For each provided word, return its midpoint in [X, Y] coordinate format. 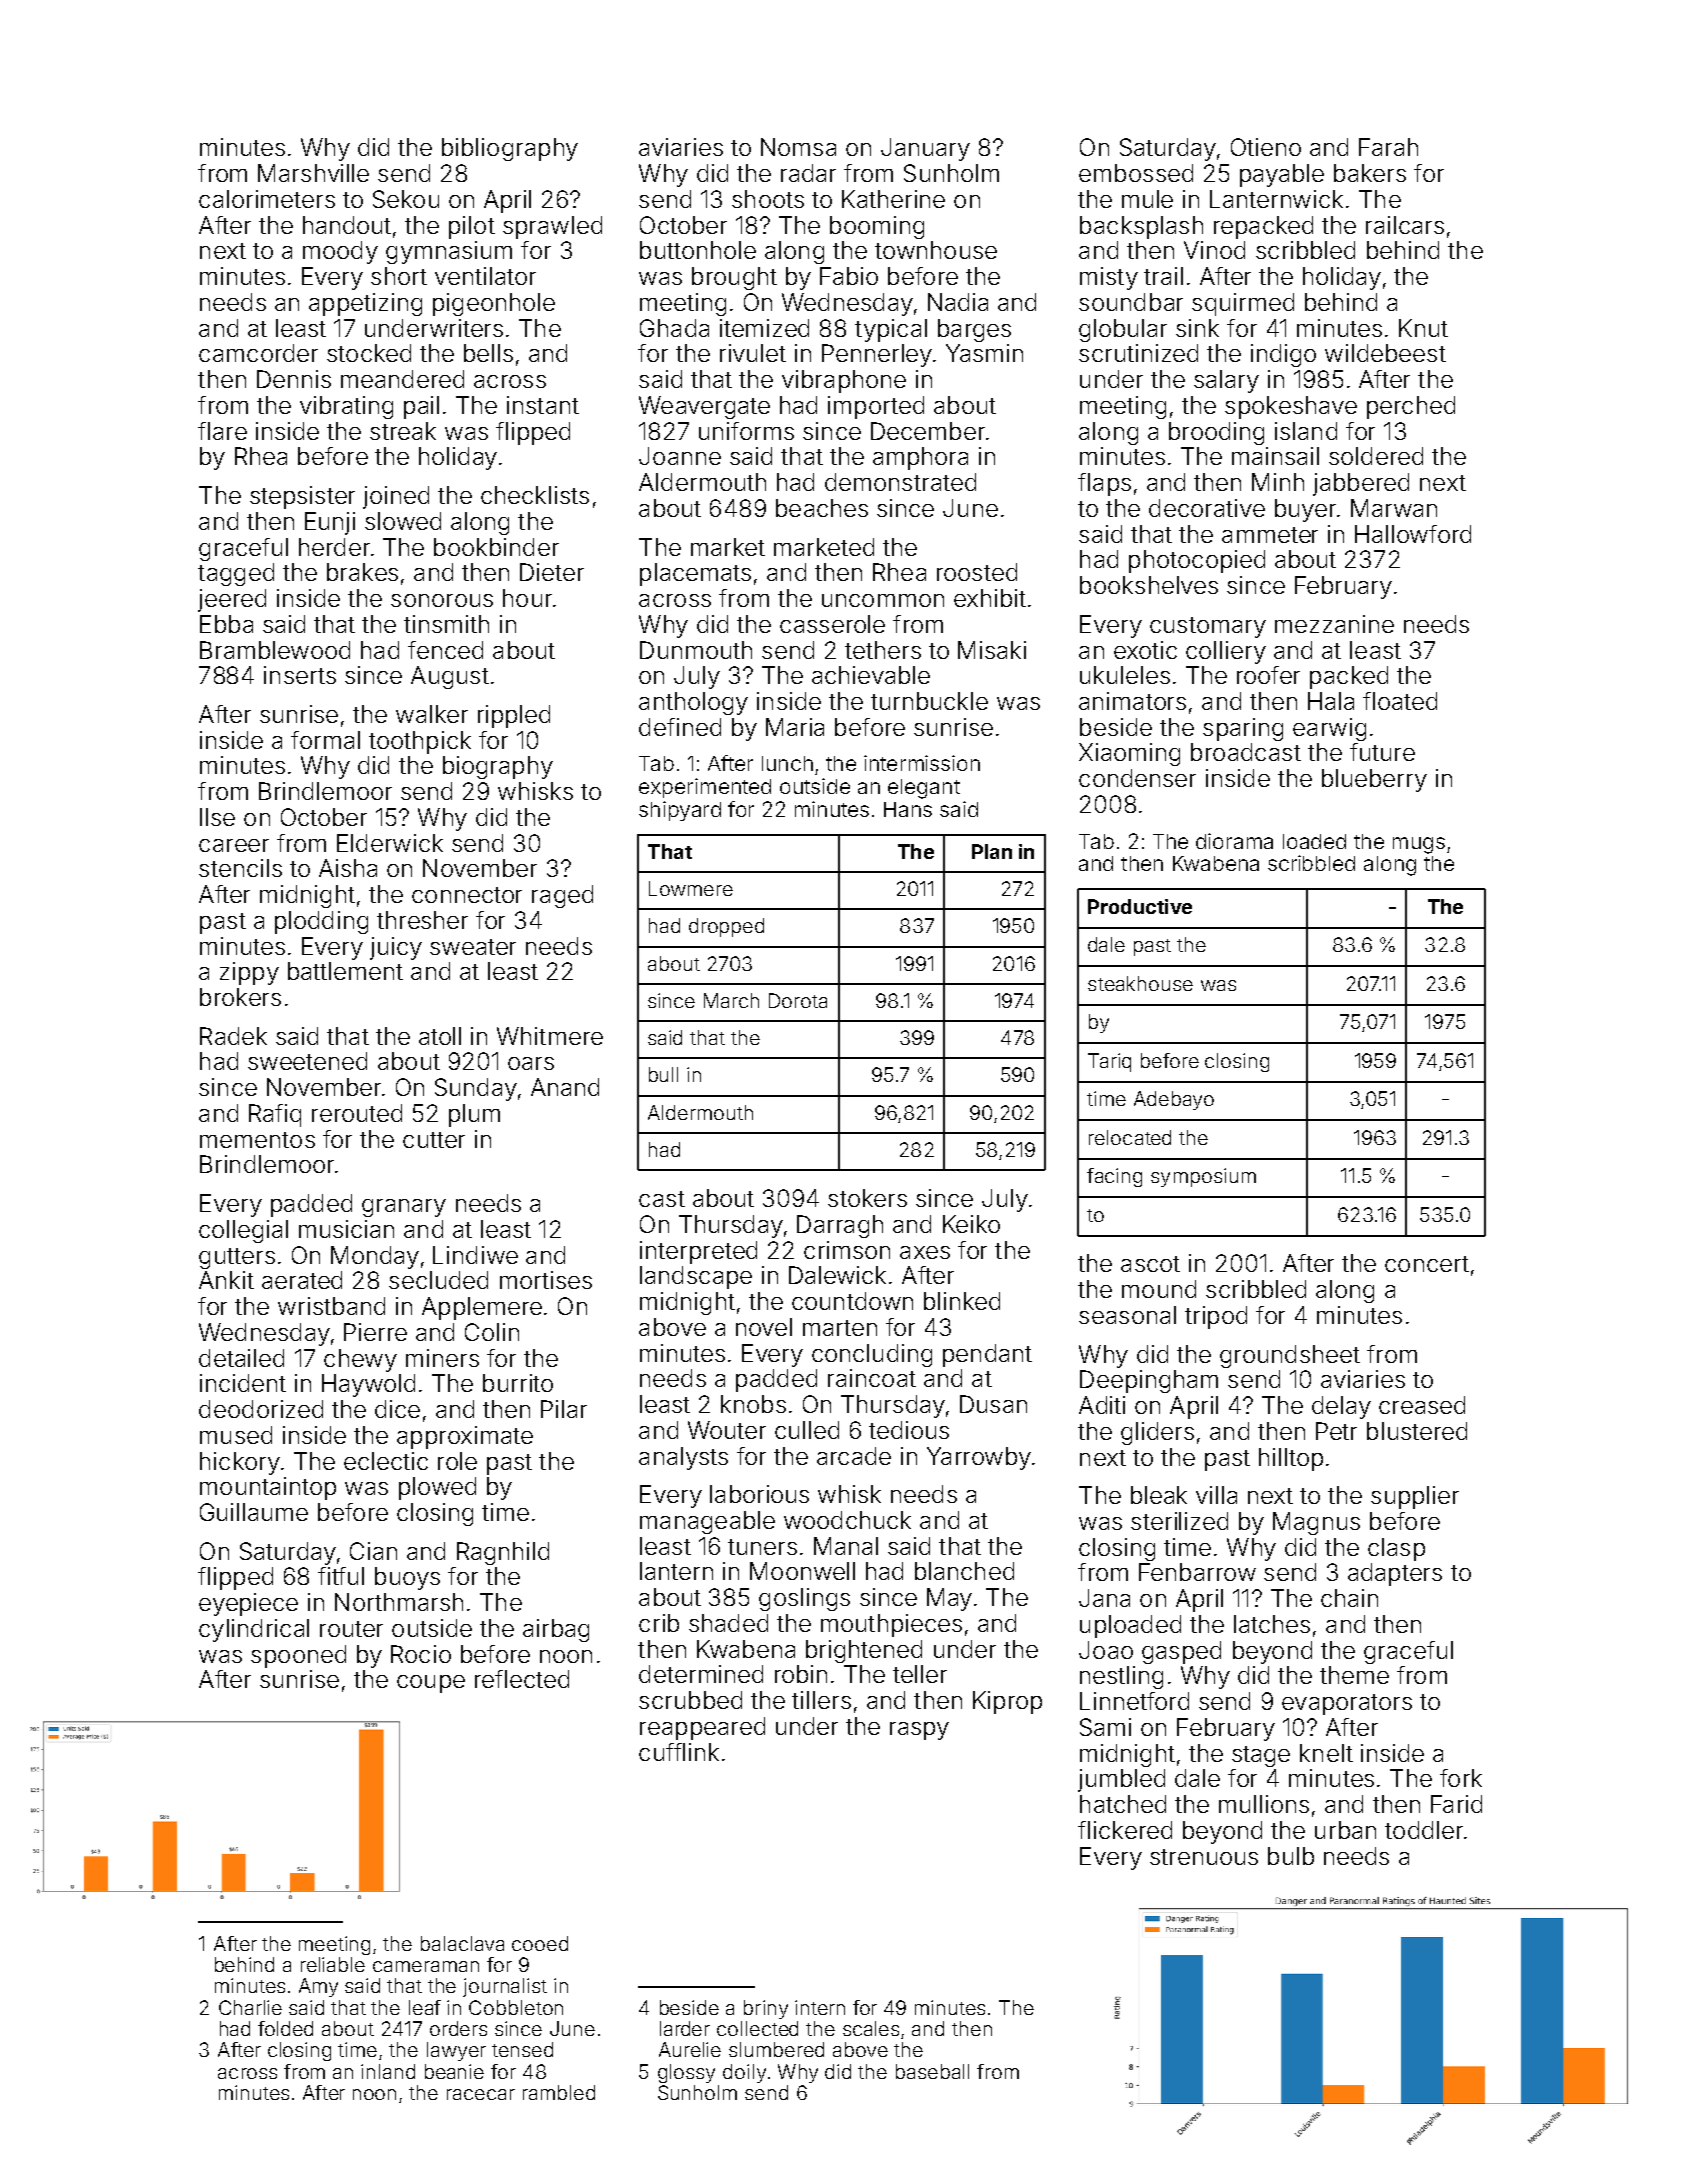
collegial [243, 1231]
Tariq [1109, 1062]
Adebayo [1174, 1100]
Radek [233, 1036]
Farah [1388, 147]
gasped [1181, 1652]
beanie [454, 2071]
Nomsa [798, 147]
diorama [1234, 841]
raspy [919, 1731]
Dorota [798, 1000]
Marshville [313, 173]
